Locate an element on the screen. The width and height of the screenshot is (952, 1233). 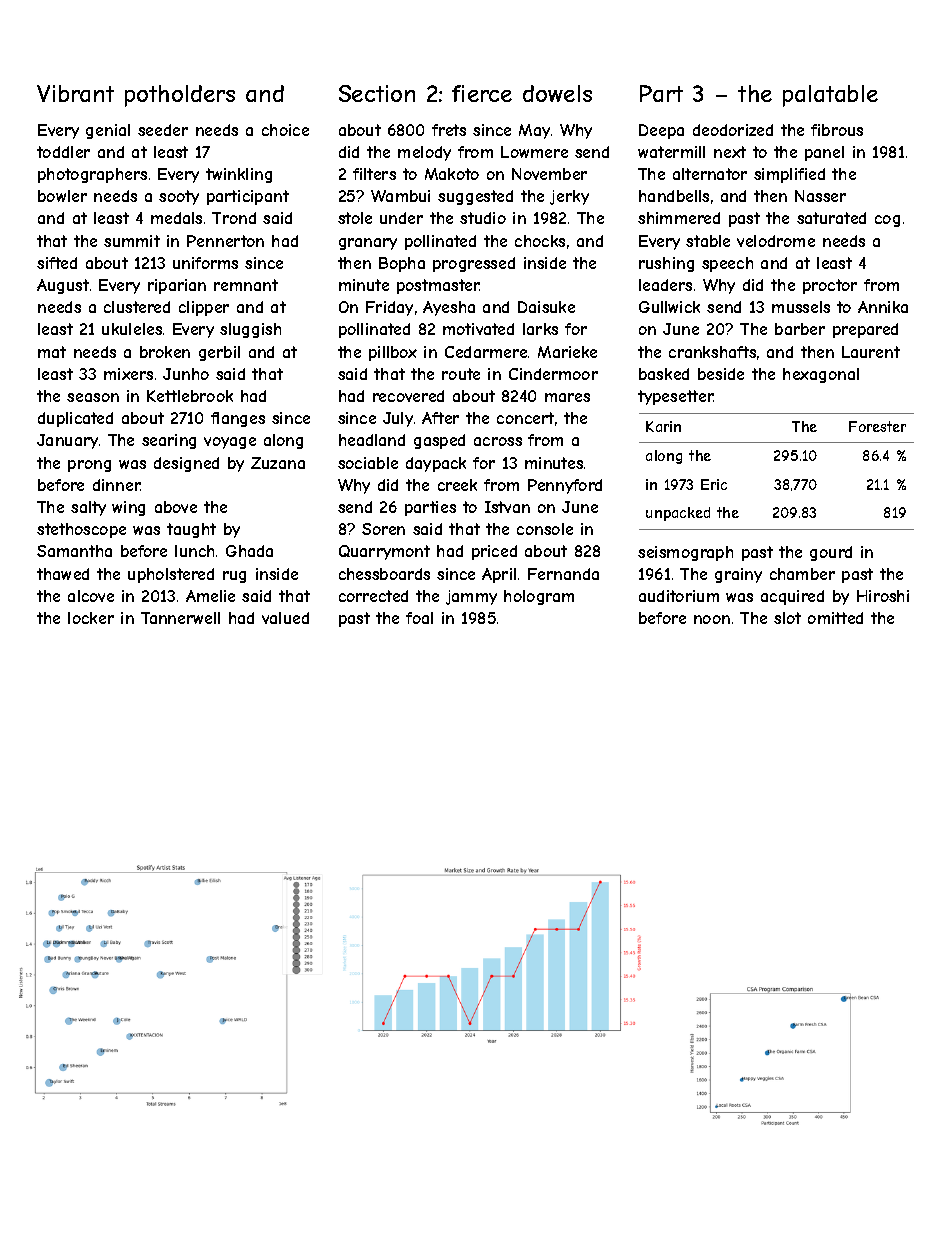
dowels is located at coordinates (557, 93).
